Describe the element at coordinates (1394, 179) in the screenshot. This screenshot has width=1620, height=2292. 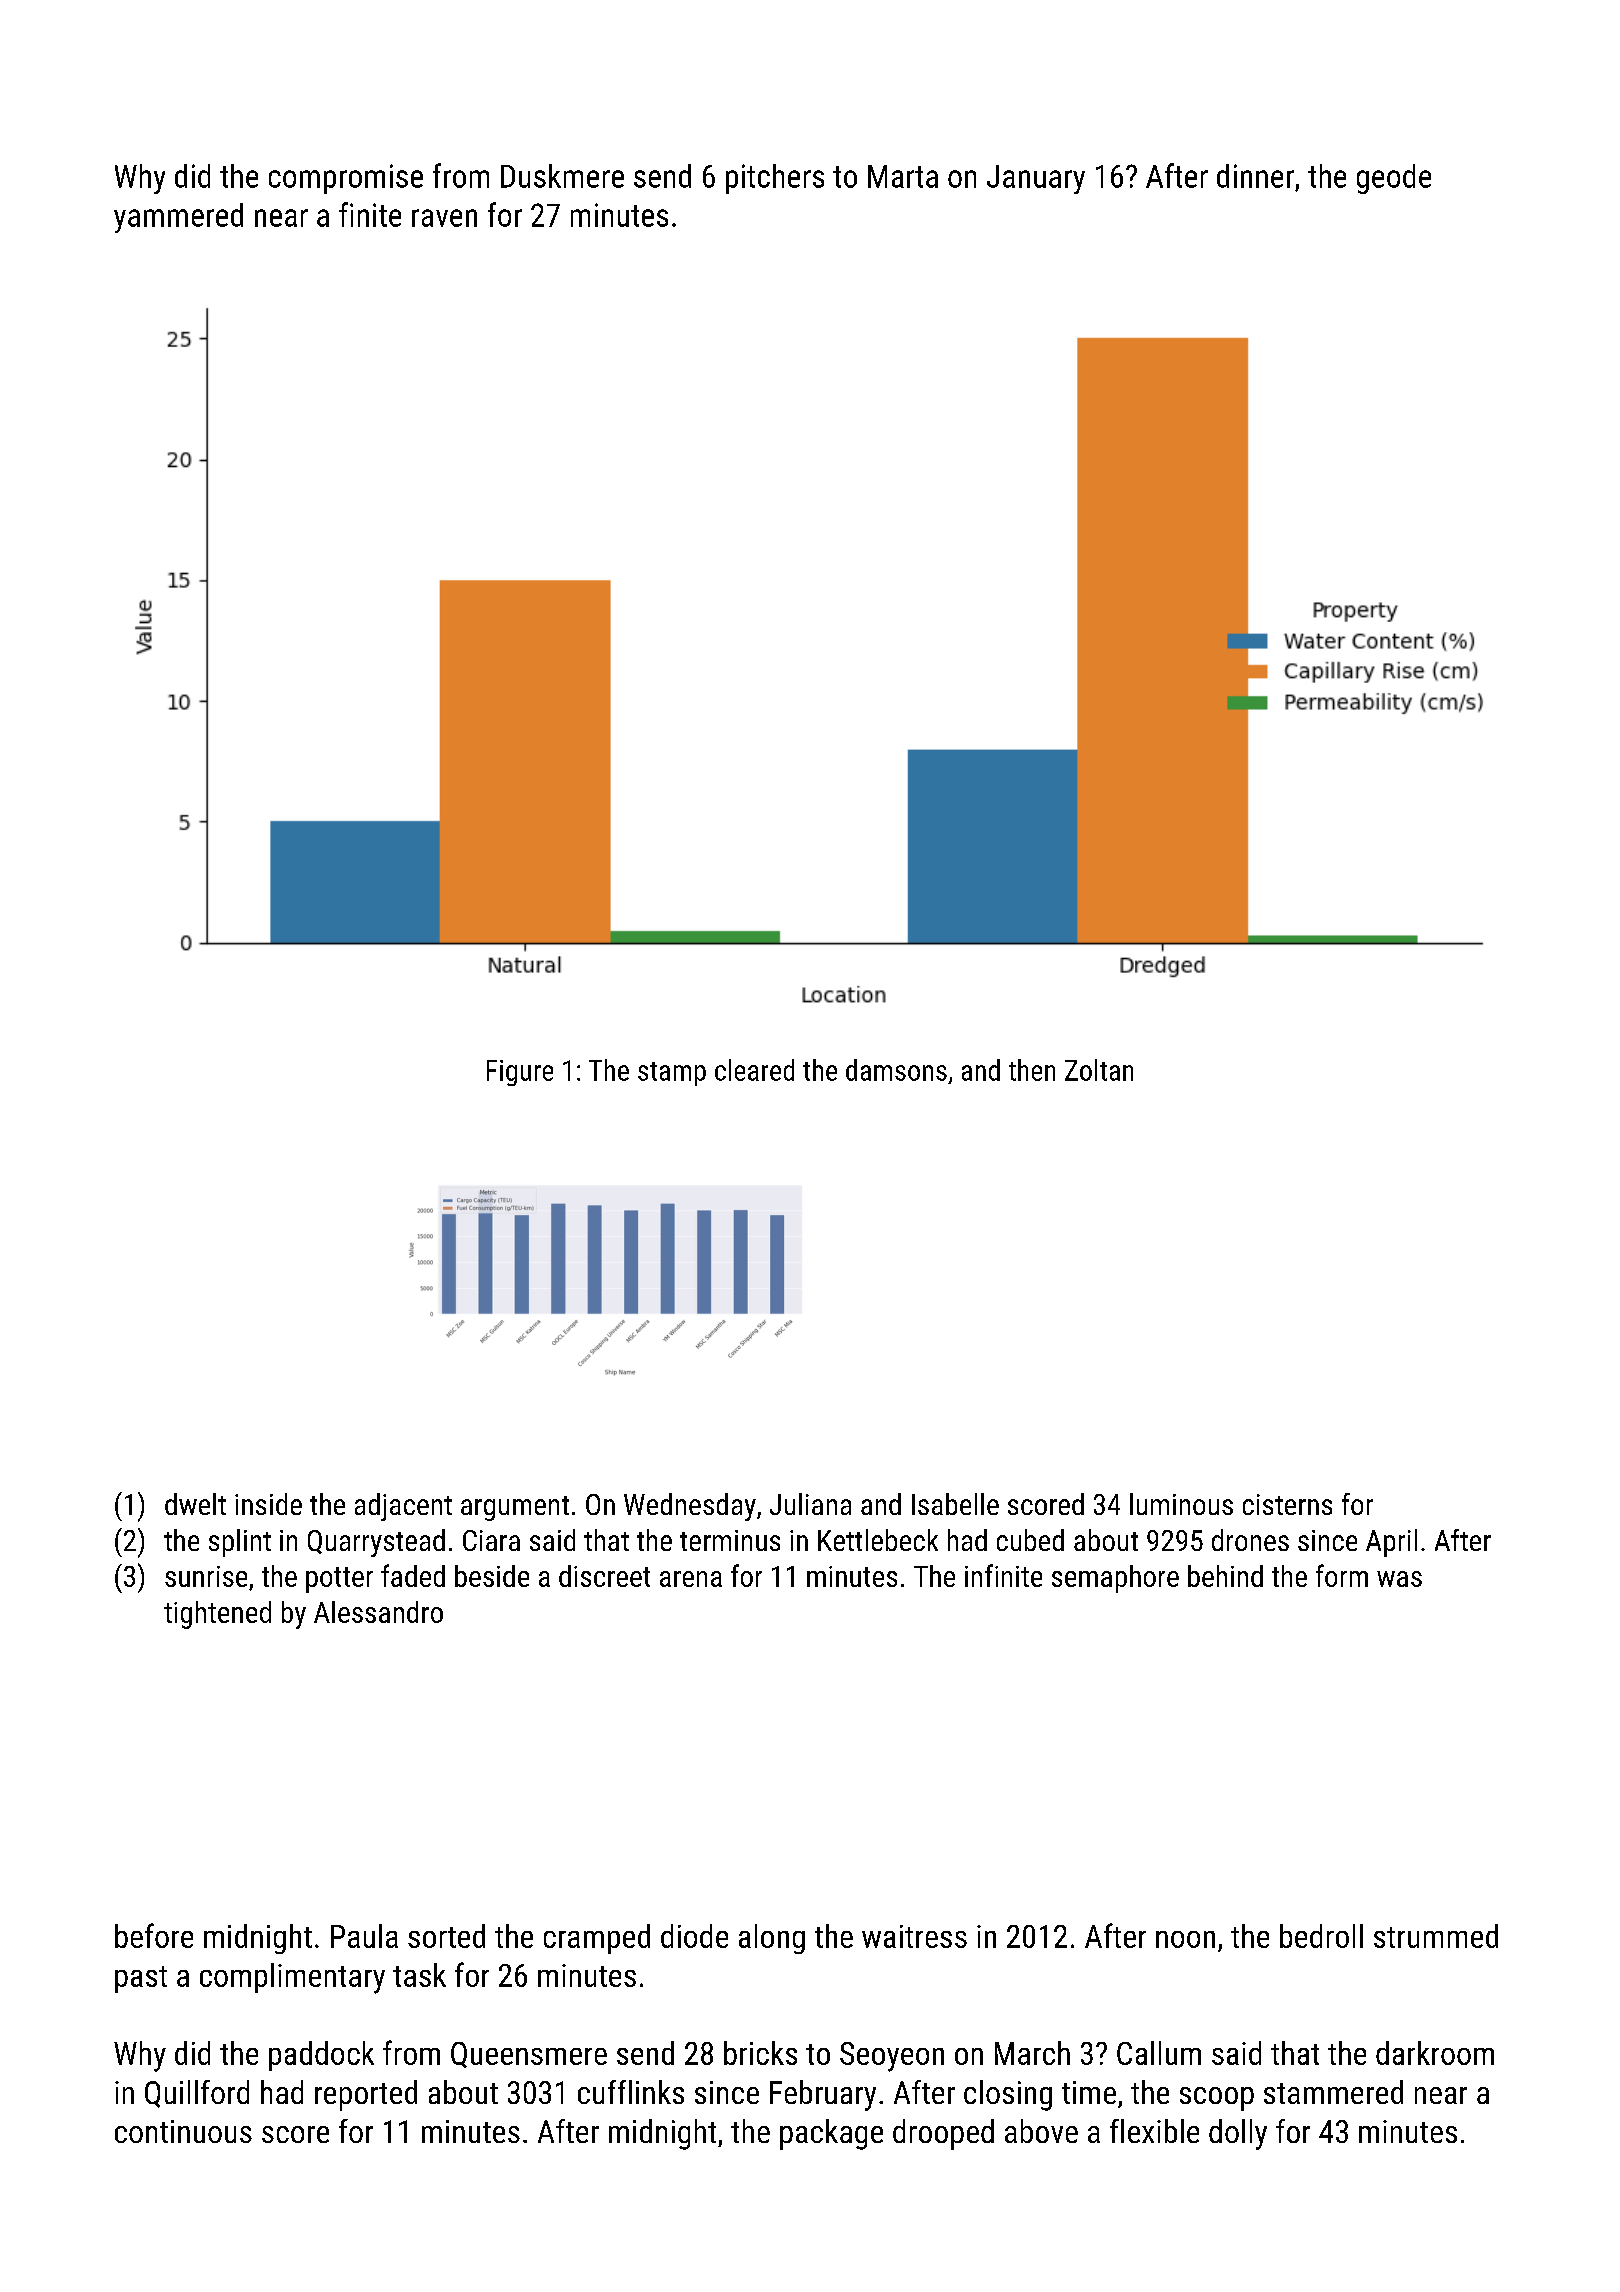
I see `geode` at that location.
